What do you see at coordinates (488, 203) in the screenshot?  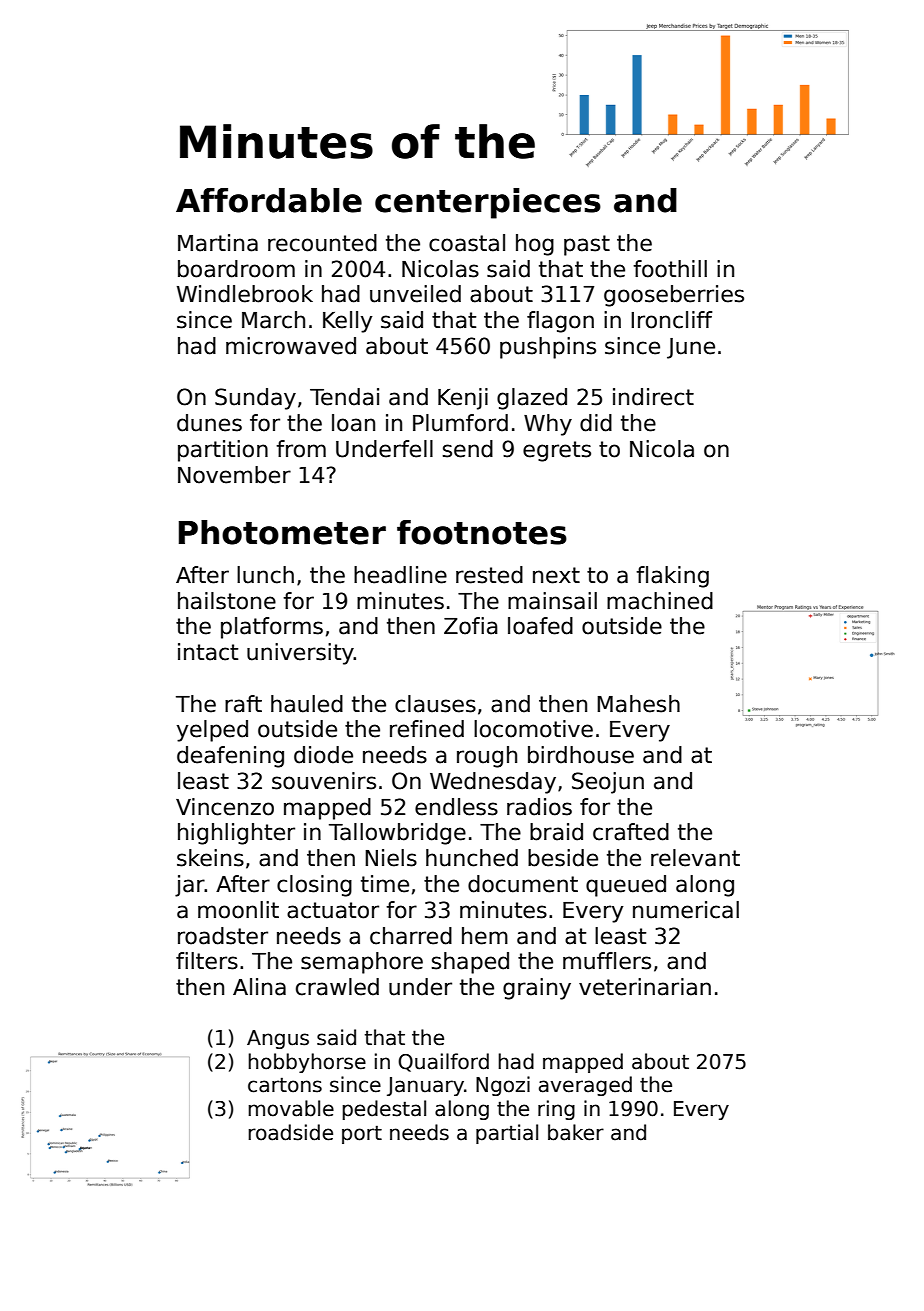 I see `centerpieces` at bounding box center [488, 203].
